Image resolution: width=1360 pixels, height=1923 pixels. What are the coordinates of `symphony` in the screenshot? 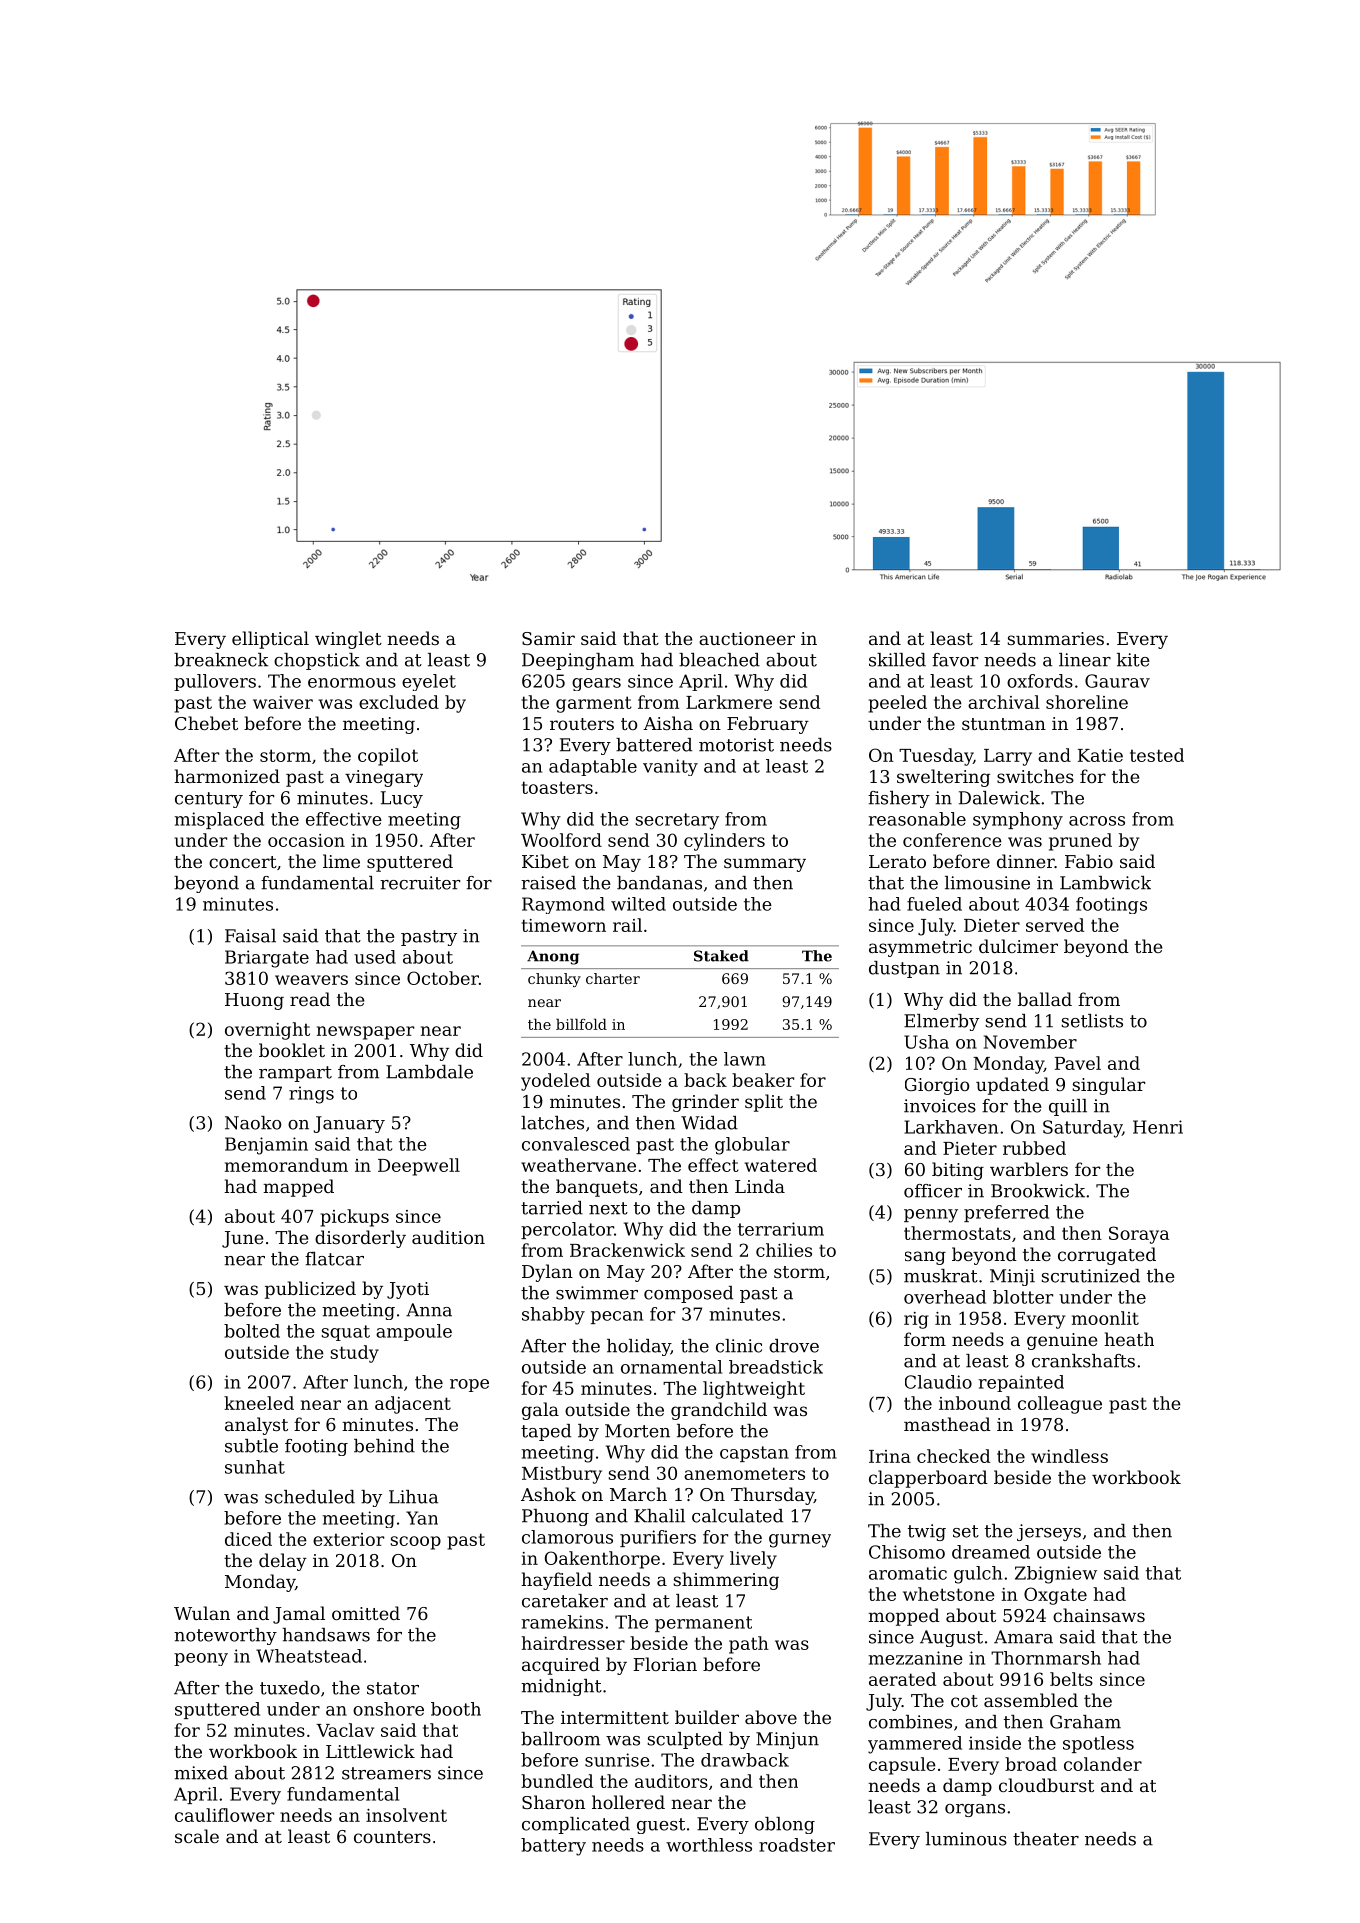 It's located at (1018, 821).
